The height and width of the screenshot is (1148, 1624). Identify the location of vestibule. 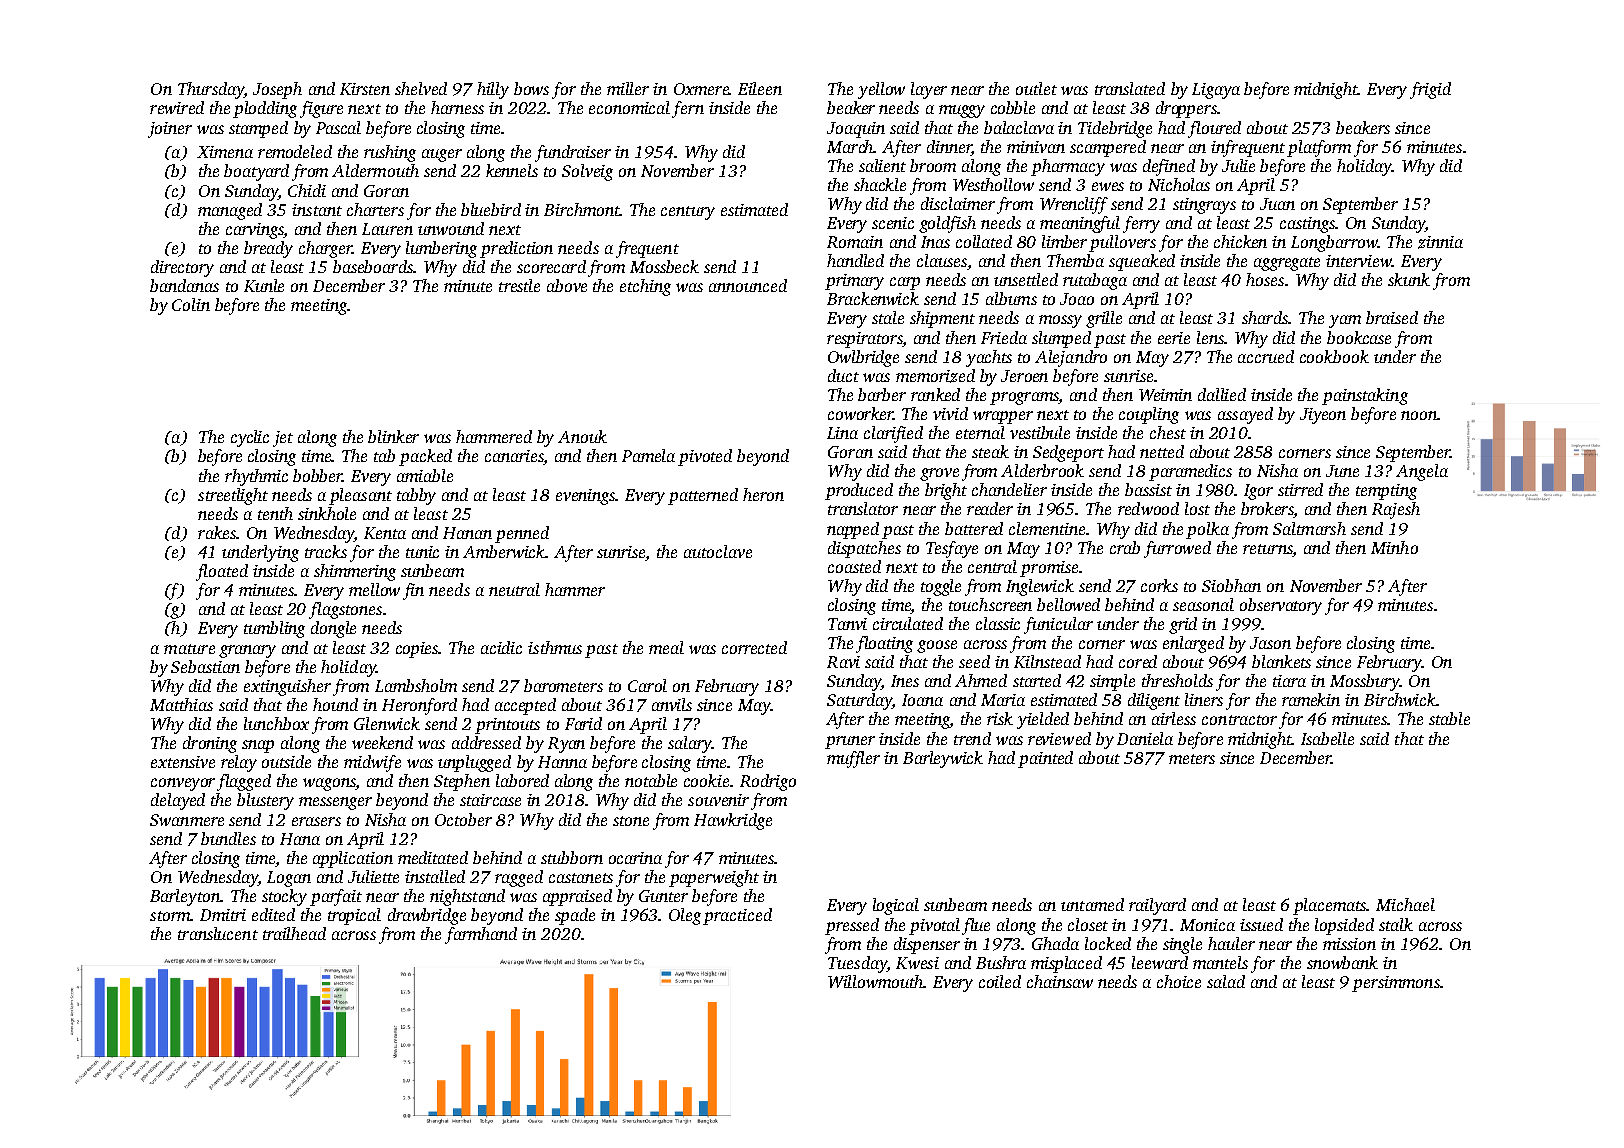
(1040, 432).
